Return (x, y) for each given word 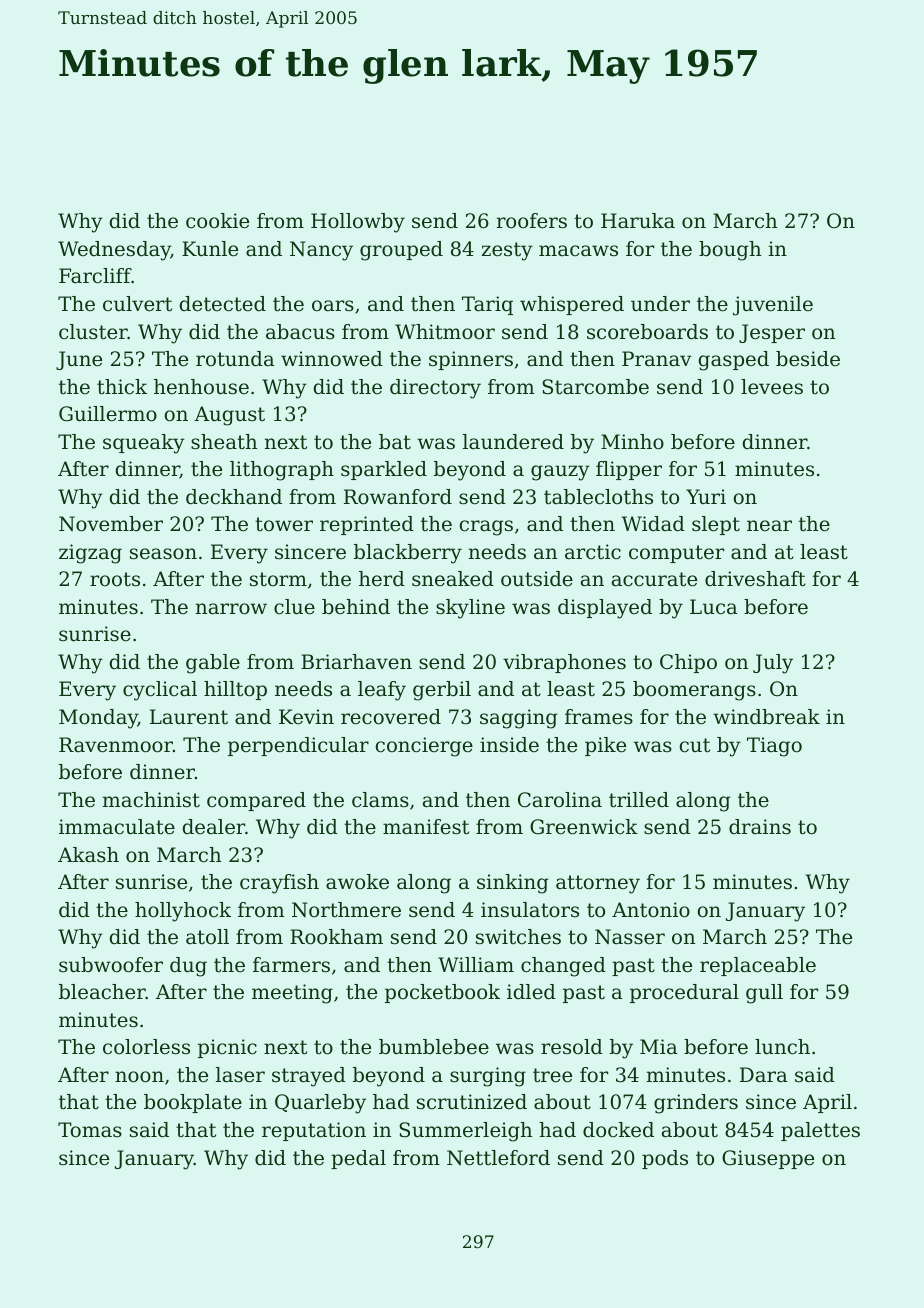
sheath (224, 442)
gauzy (560, 473)
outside (537, 579)
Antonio (651, 910)
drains (760, 827)
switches (518, 937)
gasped (734, 361)
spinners (471, 360)
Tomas (90, 1130)
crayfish (279, 884)
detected (223, 304)
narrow (231, 609)
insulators (530, 910)
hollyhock (183, 912)
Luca (713, 606)
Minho (632, 442)
